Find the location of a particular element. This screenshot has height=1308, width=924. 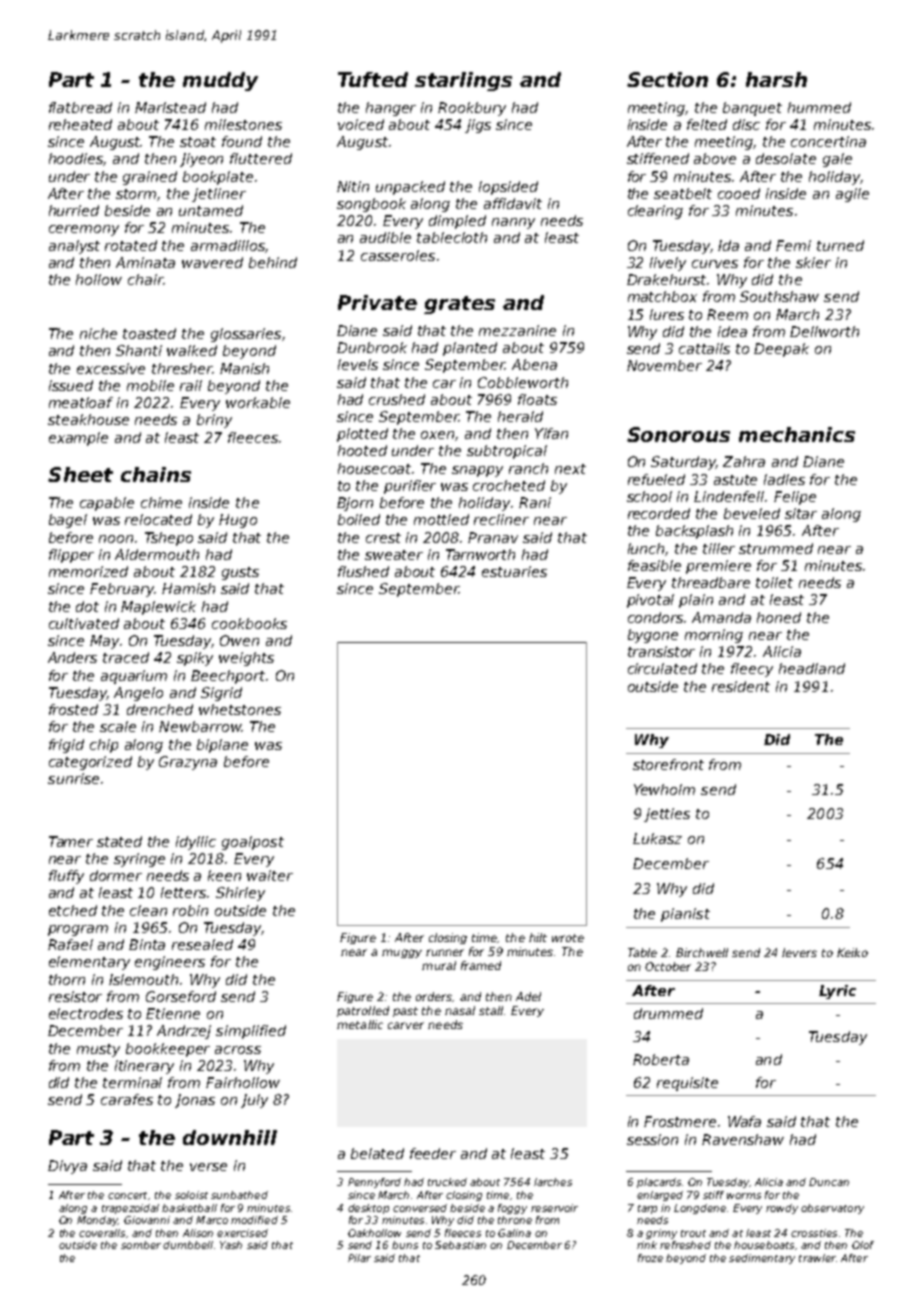

toilet is located at coordinates (774, 582).
